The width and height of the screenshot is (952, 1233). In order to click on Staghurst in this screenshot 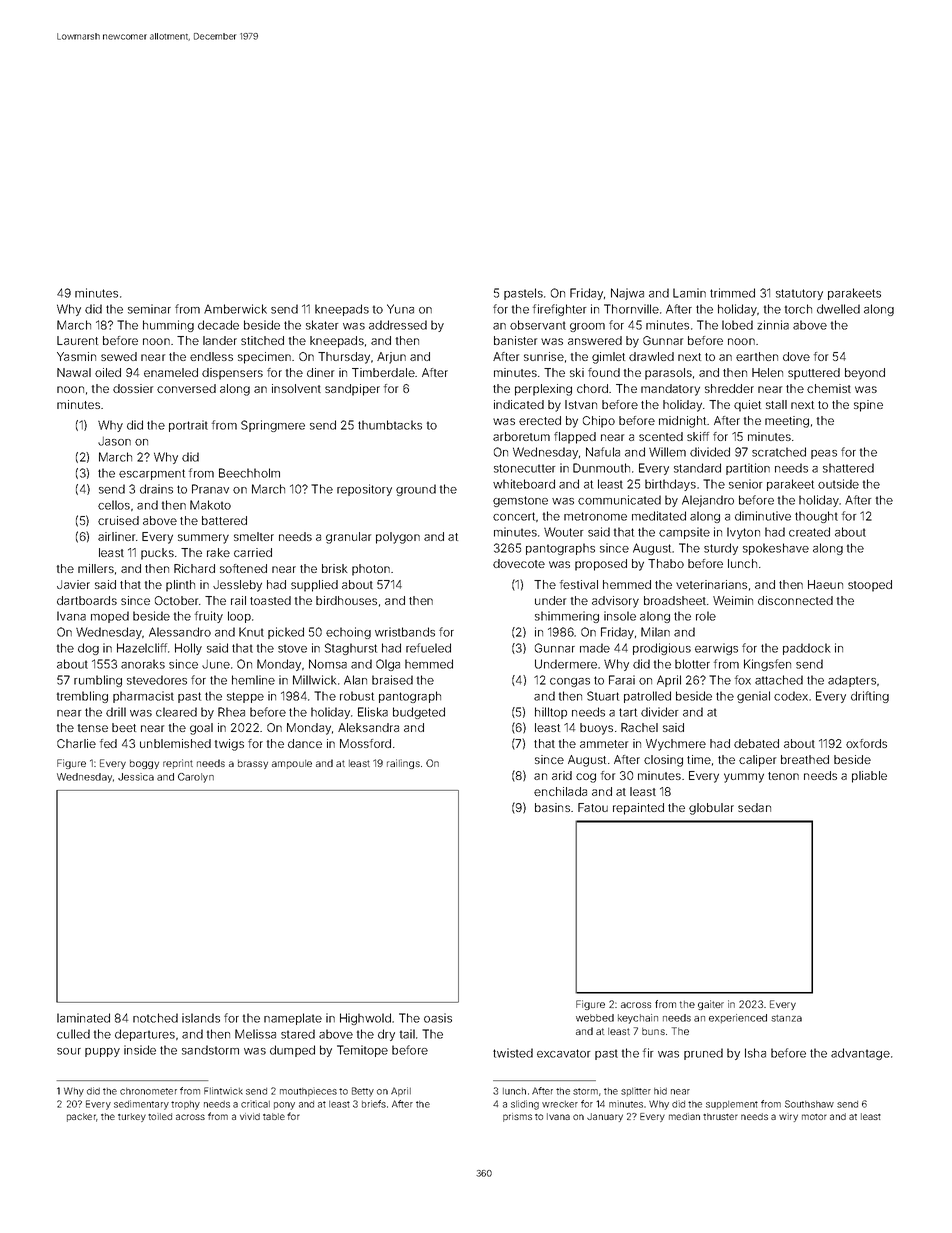, I will do `click(351, 649)`.
